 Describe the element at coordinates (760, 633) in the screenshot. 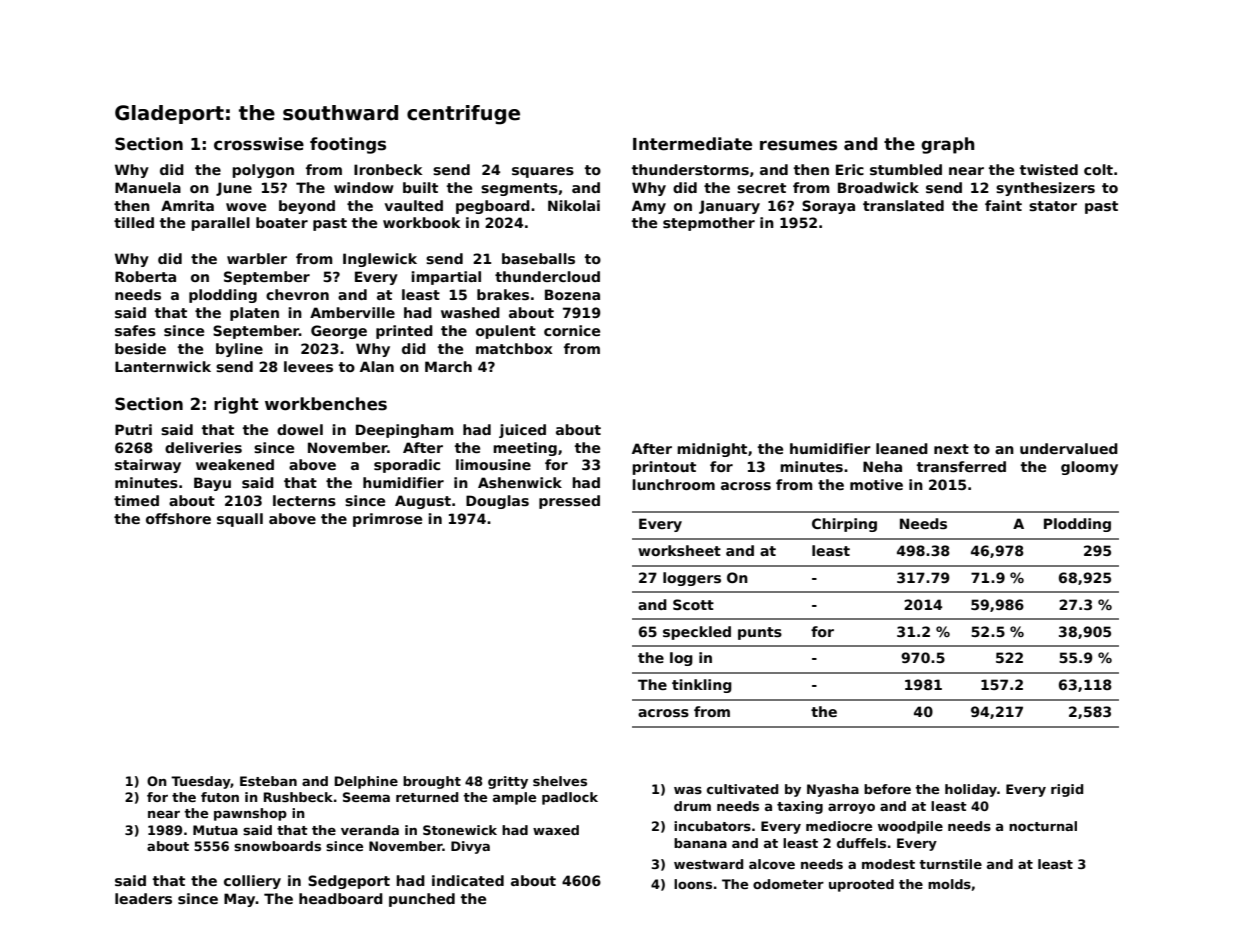

I see `punts` at that location.
